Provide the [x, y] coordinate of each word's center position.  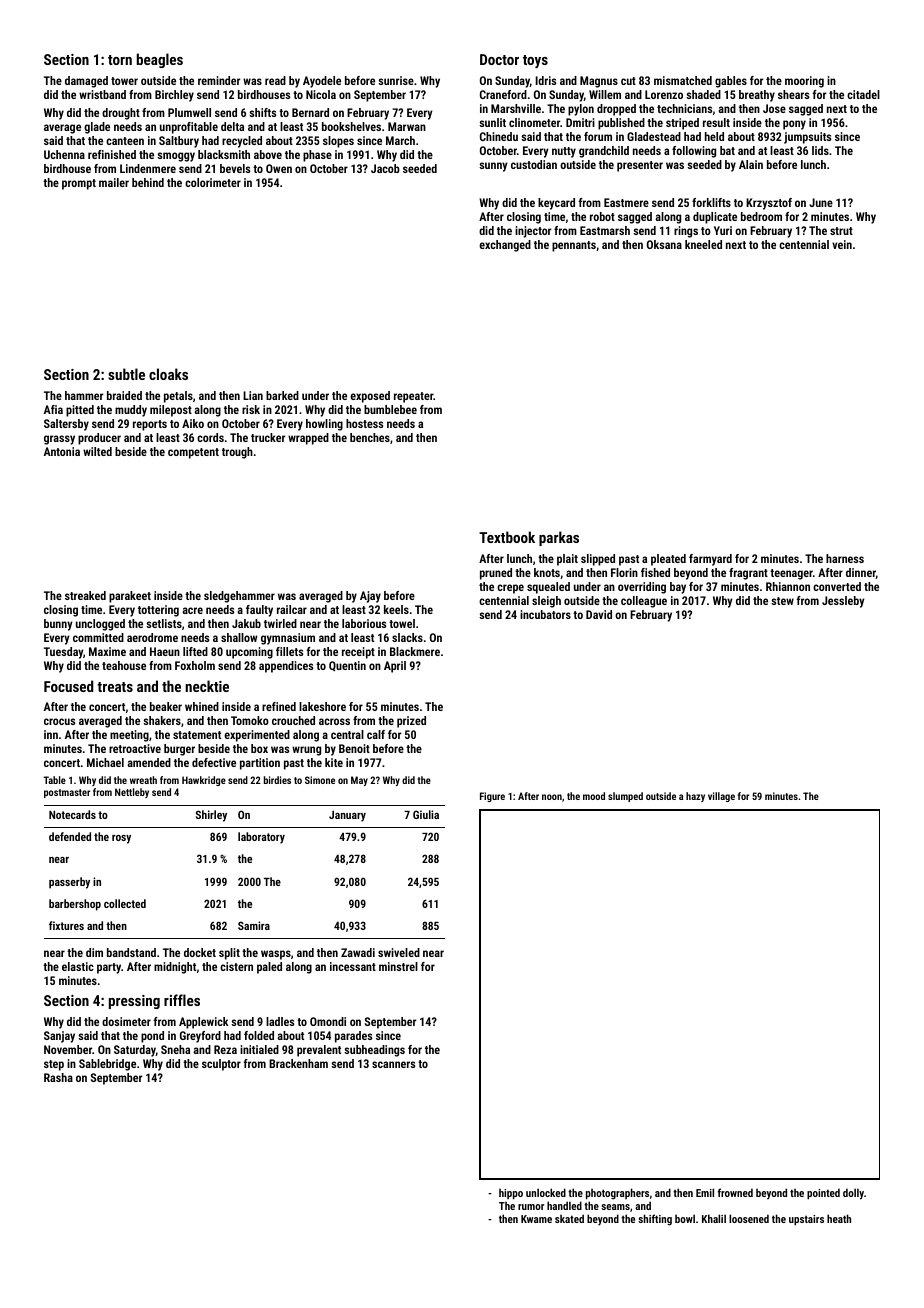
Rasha [58, 1077]
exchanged [505, 246]
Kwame [536, 1219]
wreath [143, 780]
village [721, 797]
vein [842, 244]
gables [731, 82]
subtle [126, 374]
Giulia [426, 814]
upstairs [806, 1220]
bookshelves [351, 126]
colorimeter [213, 182]
